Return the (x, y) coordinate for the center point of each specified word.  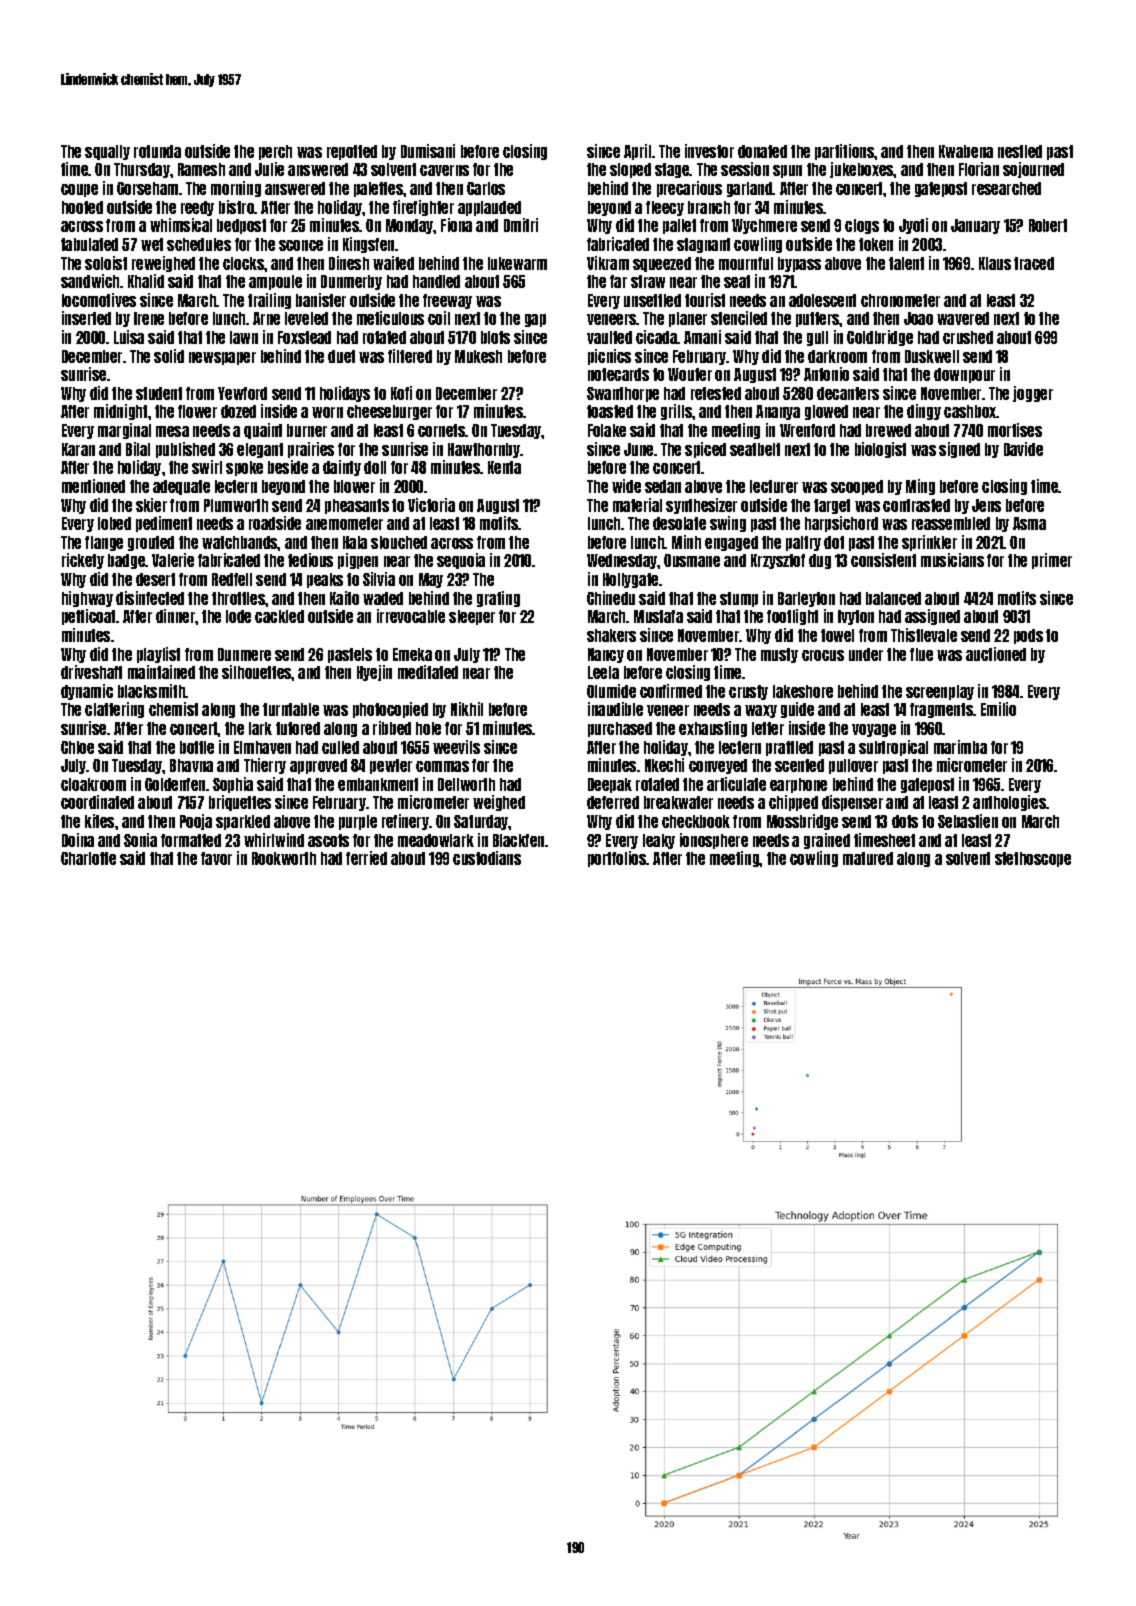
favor (216, 858)
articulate (736, 784)
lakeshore (803, 691)
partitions (844, 152)
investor (709, 151)
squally (107, 152)
